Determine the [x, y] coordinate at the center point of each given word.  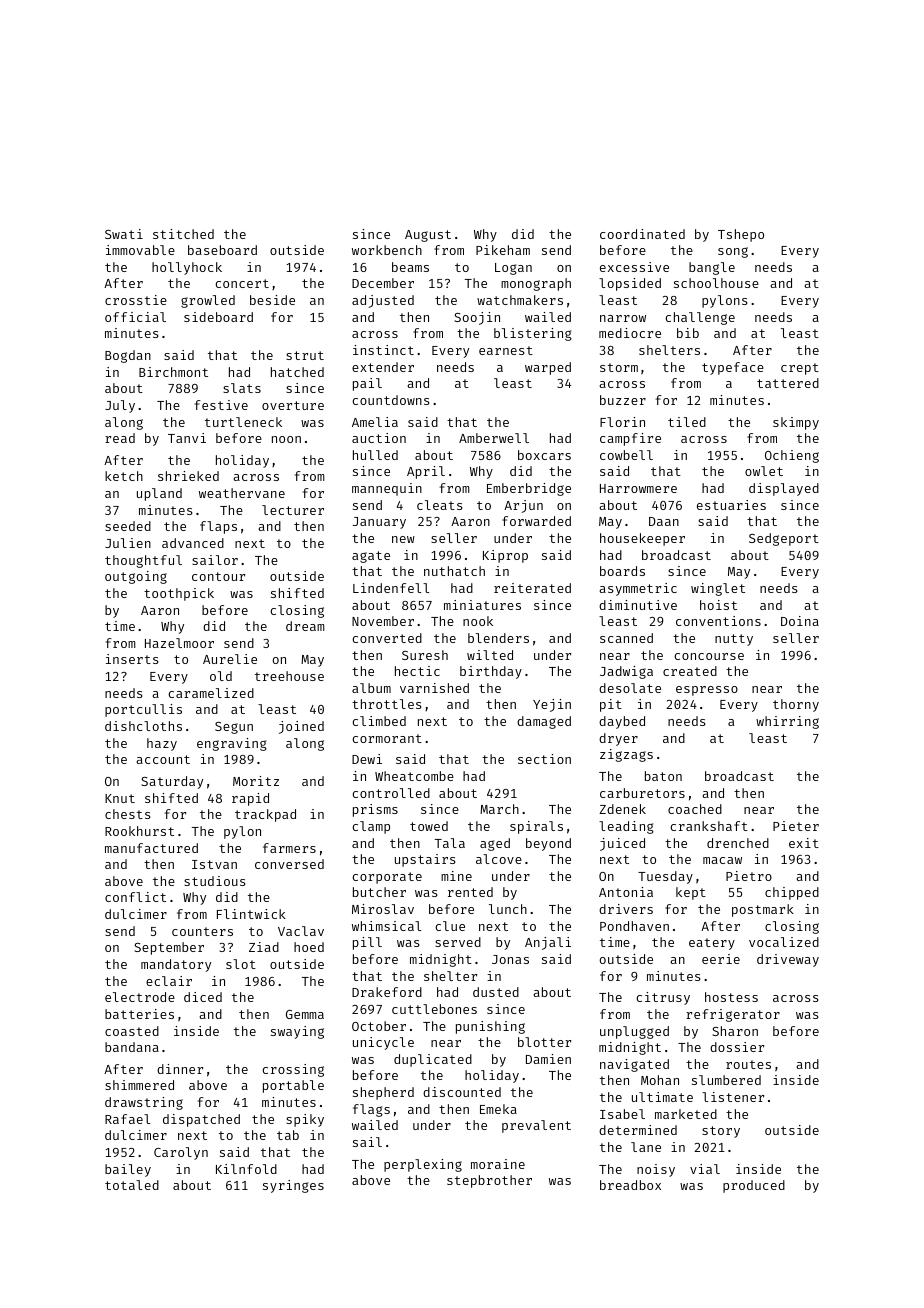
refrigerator [733, 1015]
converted [387, 638]
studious [215, 881]
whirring [787, 722]
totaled [132, 1185]
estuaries [731, 505]
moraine [498, 1164]
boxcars [544, 455]
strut [305, 355]
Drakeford [387, 992]
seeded [128, 526]
